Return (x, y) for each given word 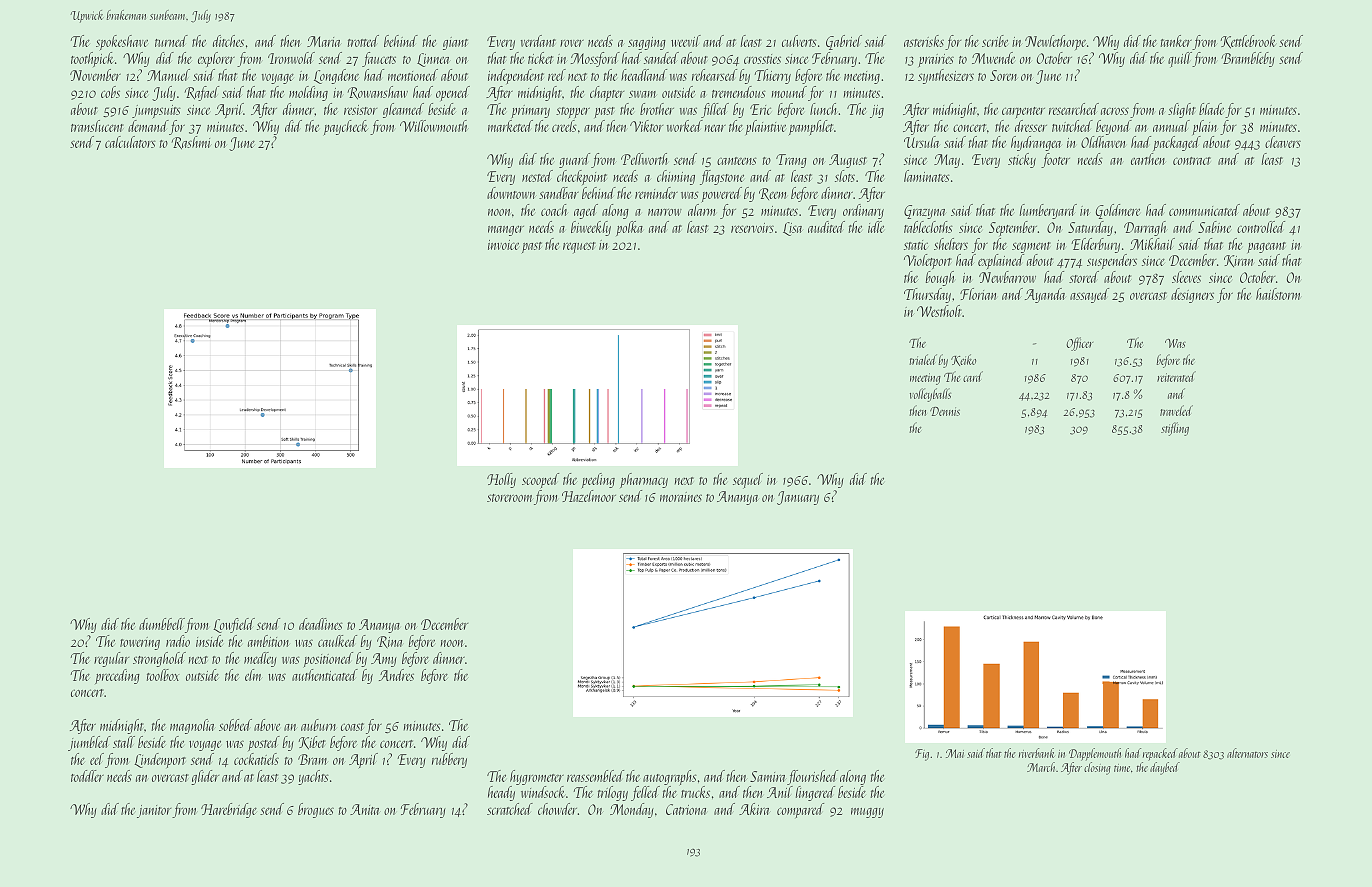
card (973, 376)
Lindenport (160, 760)
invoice (503, 245)
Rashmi (191, 143)
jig (877, 111)
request (579, 248)
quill (1180, 60)
